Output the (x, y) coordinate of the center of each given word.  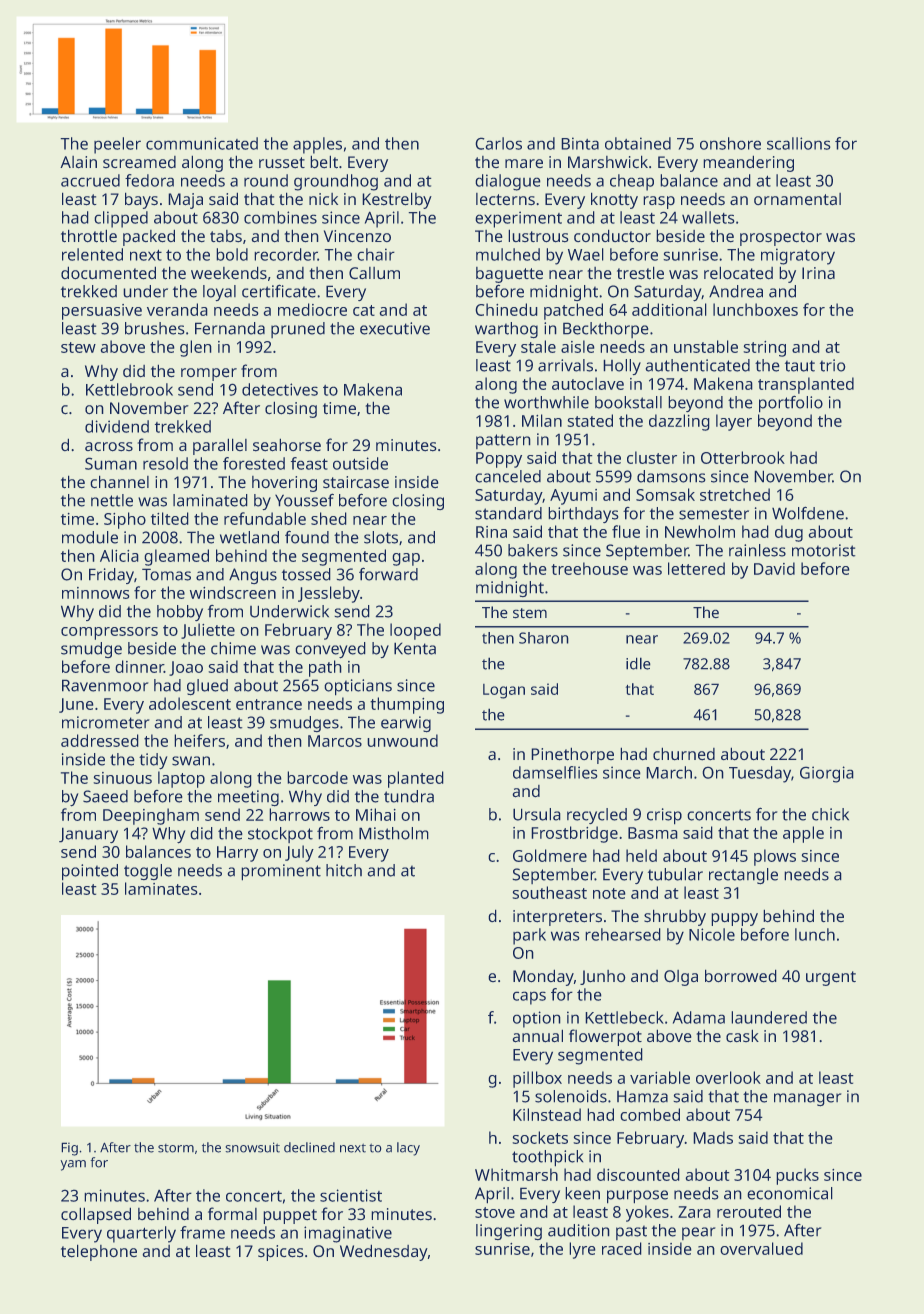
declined (309, 1147)
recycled (597, 816)
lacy (408, 1149)
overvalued (761, 1248)
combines (280, 217)
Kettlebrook (129, 389)
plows (775, 857)
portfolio (791, 404)
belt (324, 162)
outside (360, 463)
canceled (508, 476)
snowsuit (252, 1147)
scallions (799, 143)
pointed (90, 872)
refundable (265, 518)
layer (734, 422)
